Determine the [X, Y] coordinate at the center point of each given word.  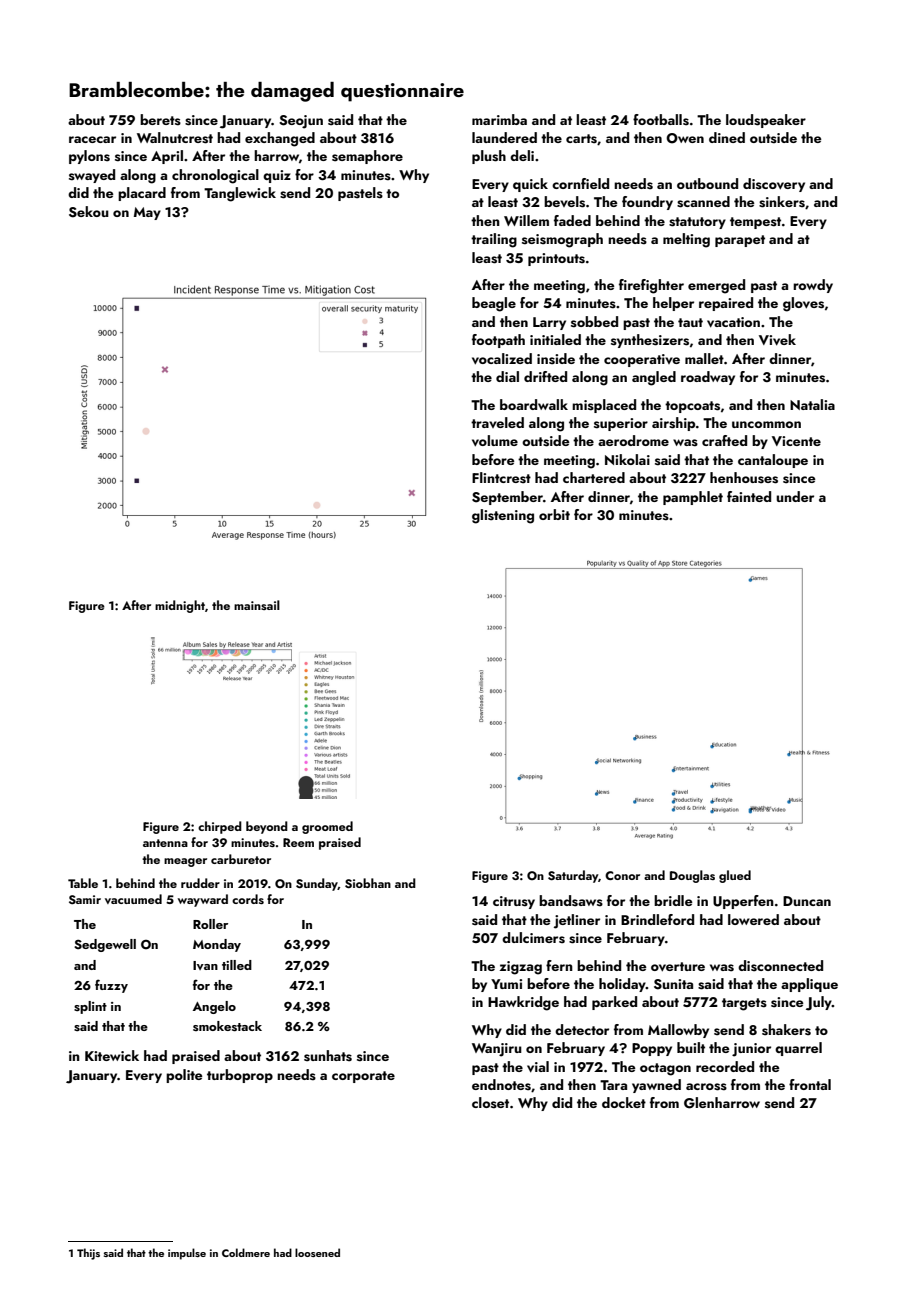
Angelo [214, 1007]
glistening [503, 516]
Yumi [506, 984]
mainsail [257, 605]
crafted [724, 440]
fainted [749, 496]
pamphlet [693, 498]
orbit [554, 514]
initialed [555, 339]
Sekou [89, 212]
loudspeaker [766, 121]
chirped [220, 827]
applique [809, 985]
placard [142, 194]
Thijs [88, 1254]
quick [530, 185]
